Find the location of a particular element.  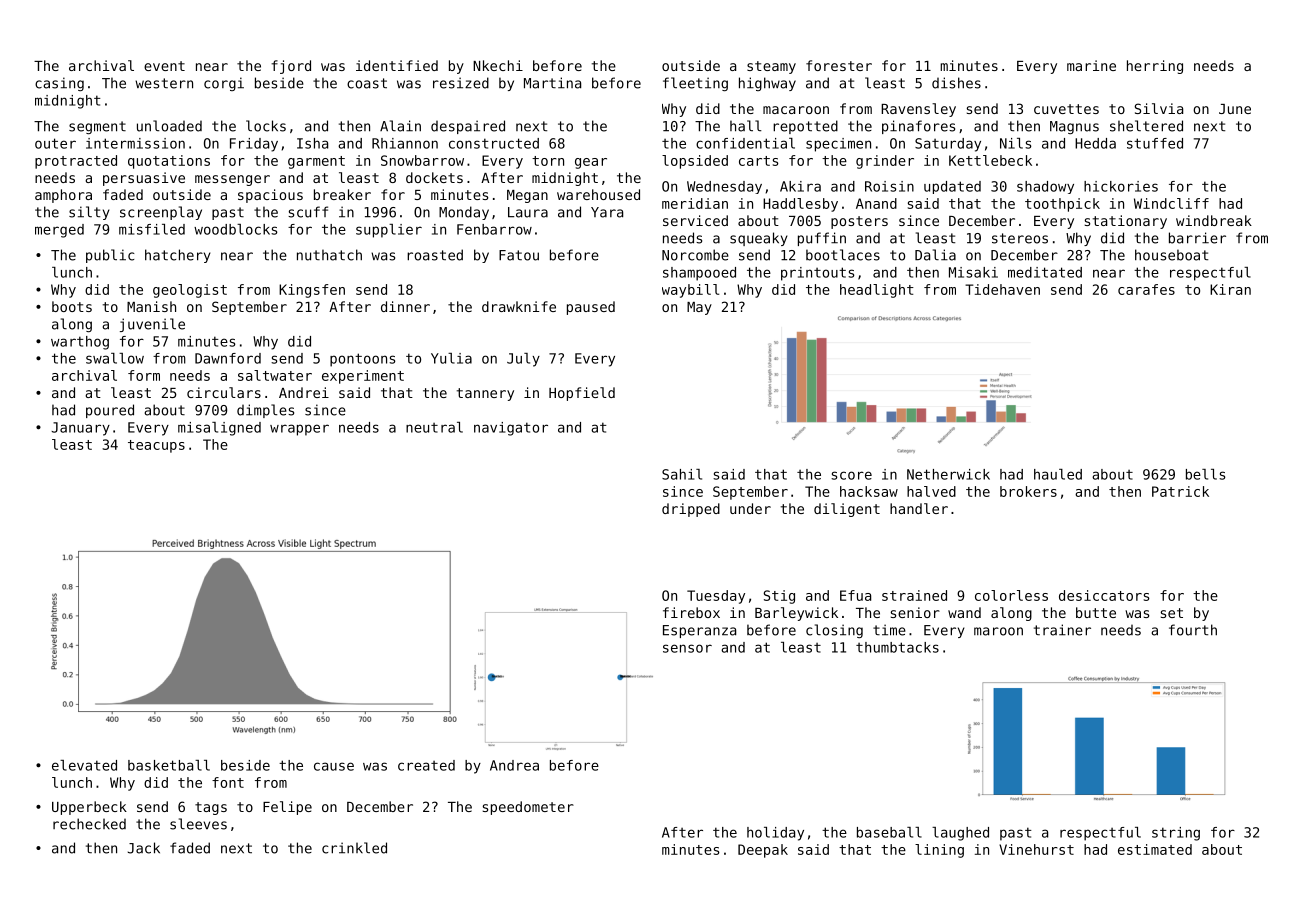

firebox is located at coordinates (691, 612).
